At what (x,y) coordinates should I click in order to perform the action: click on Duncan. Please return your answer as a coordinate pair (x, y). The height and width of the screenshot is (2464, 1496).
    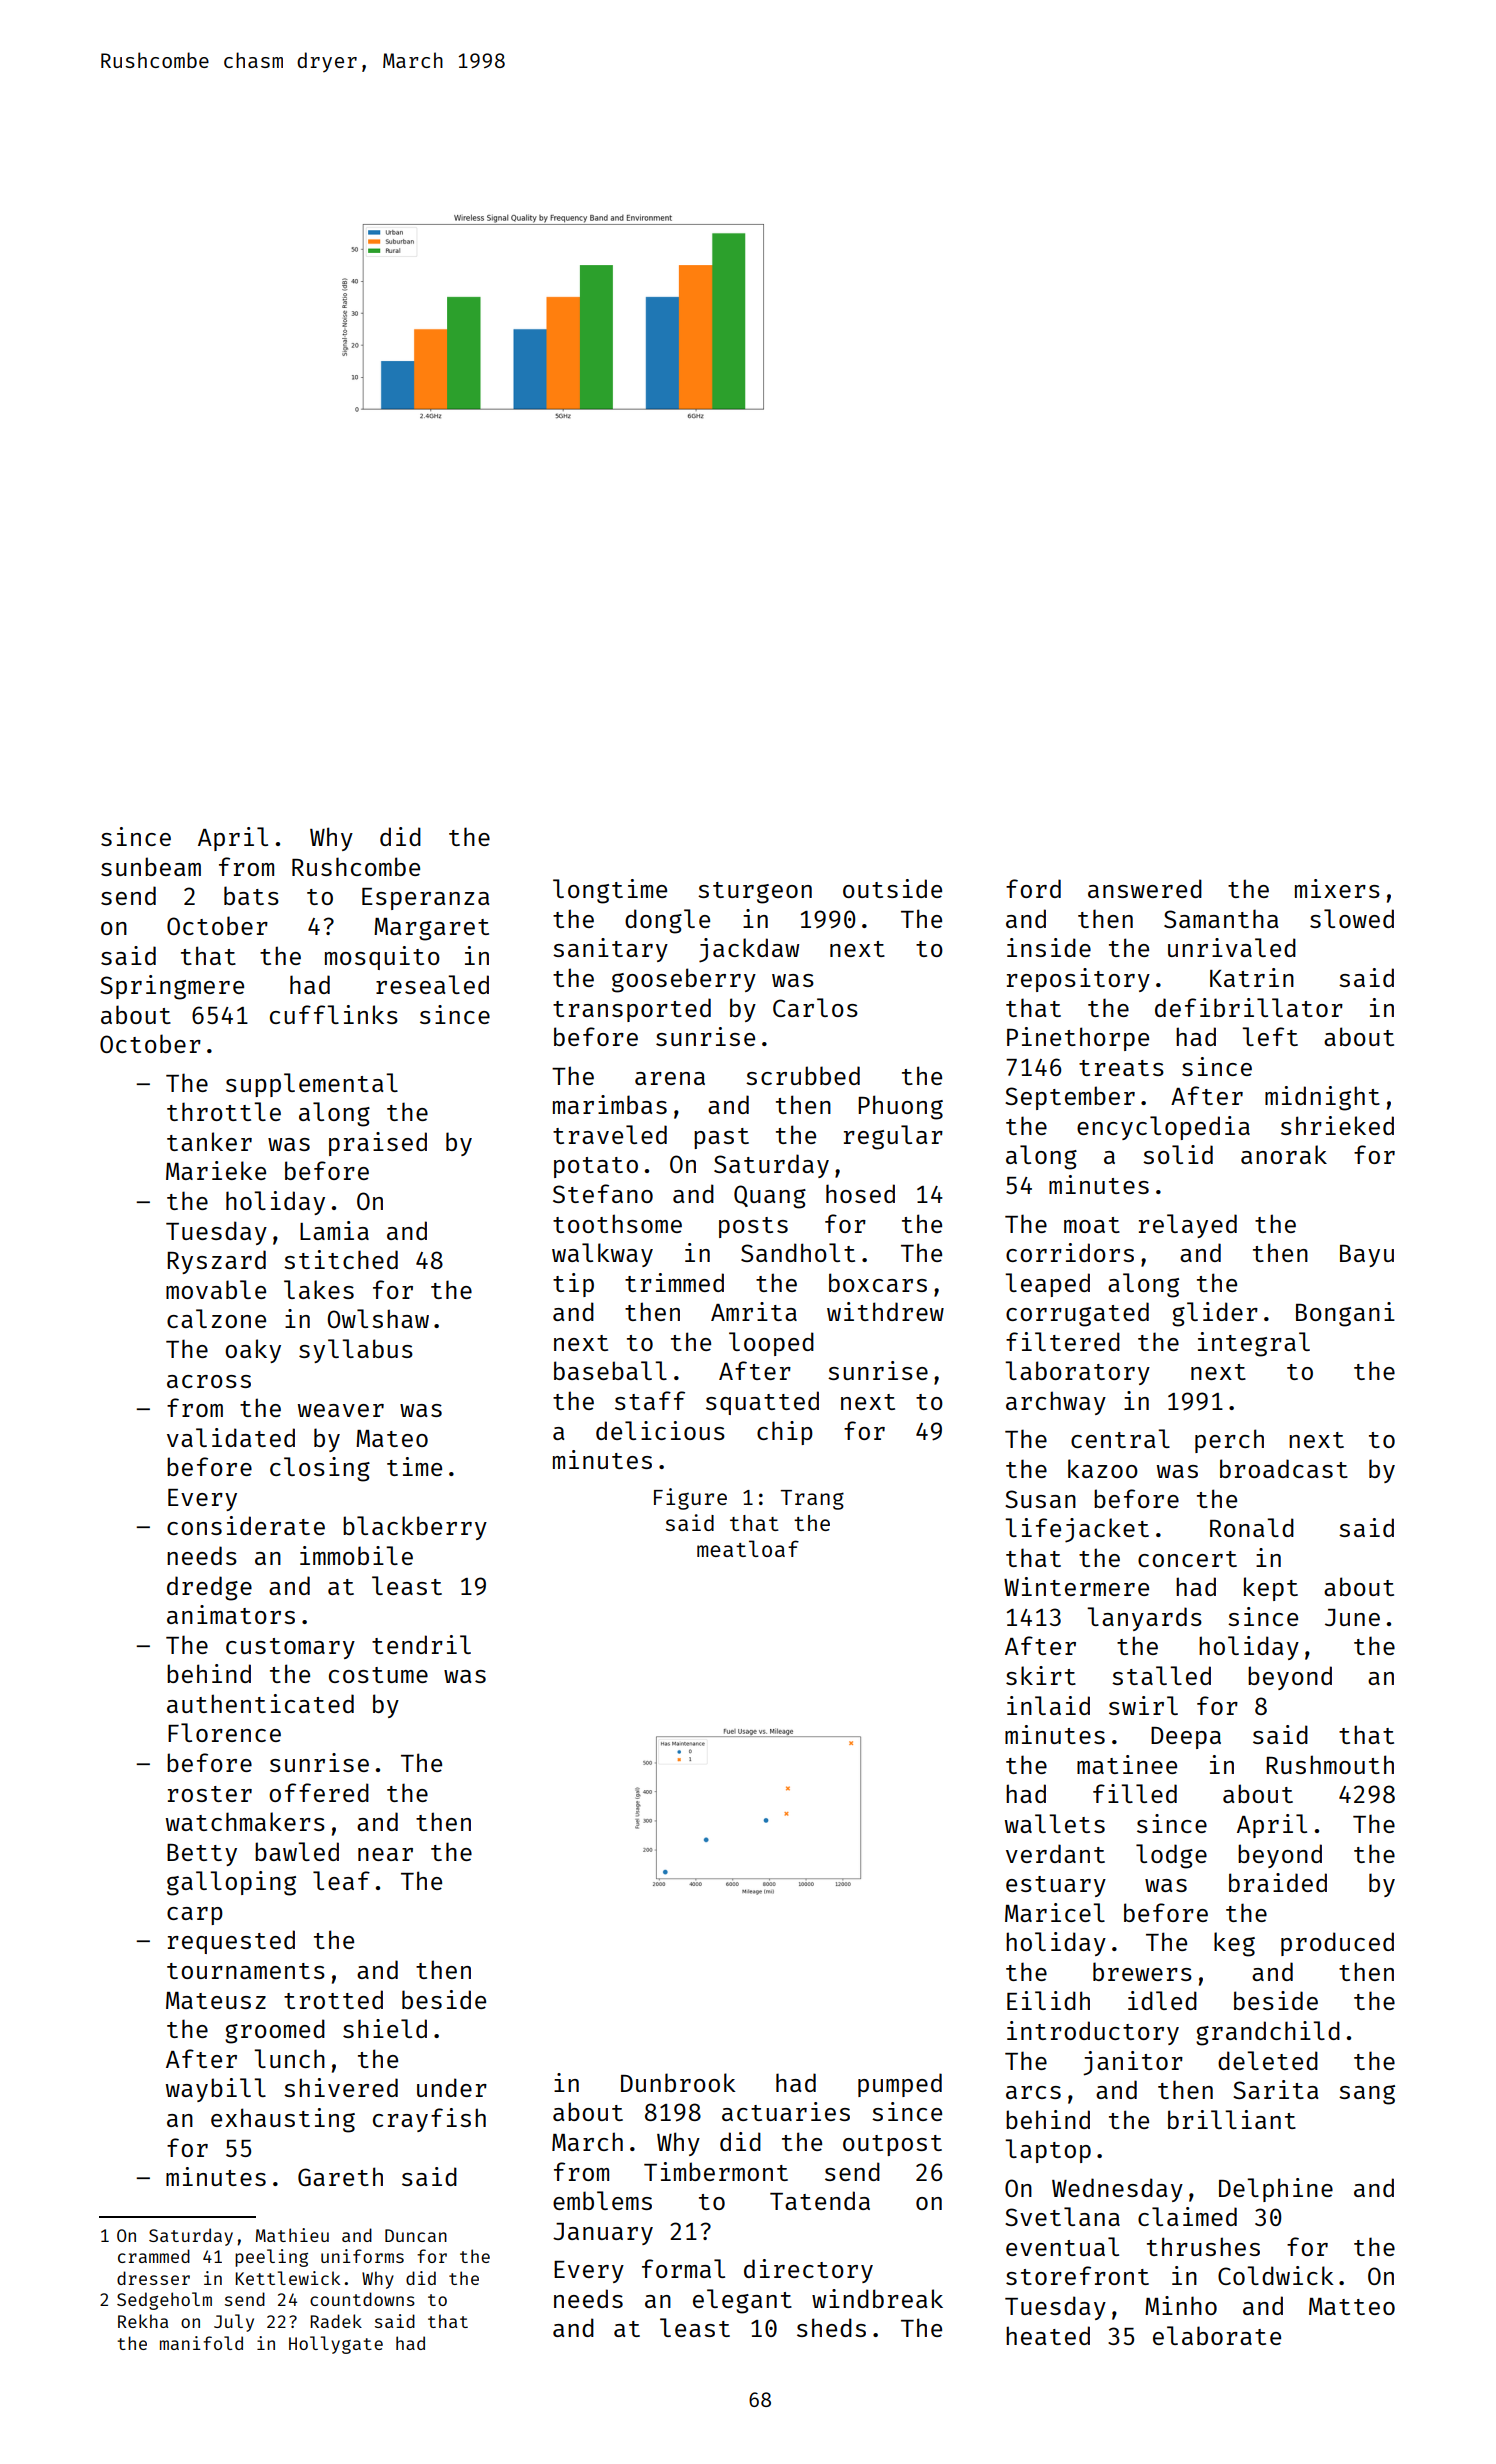
    Looking at the image, I should click on (416, 2235).
